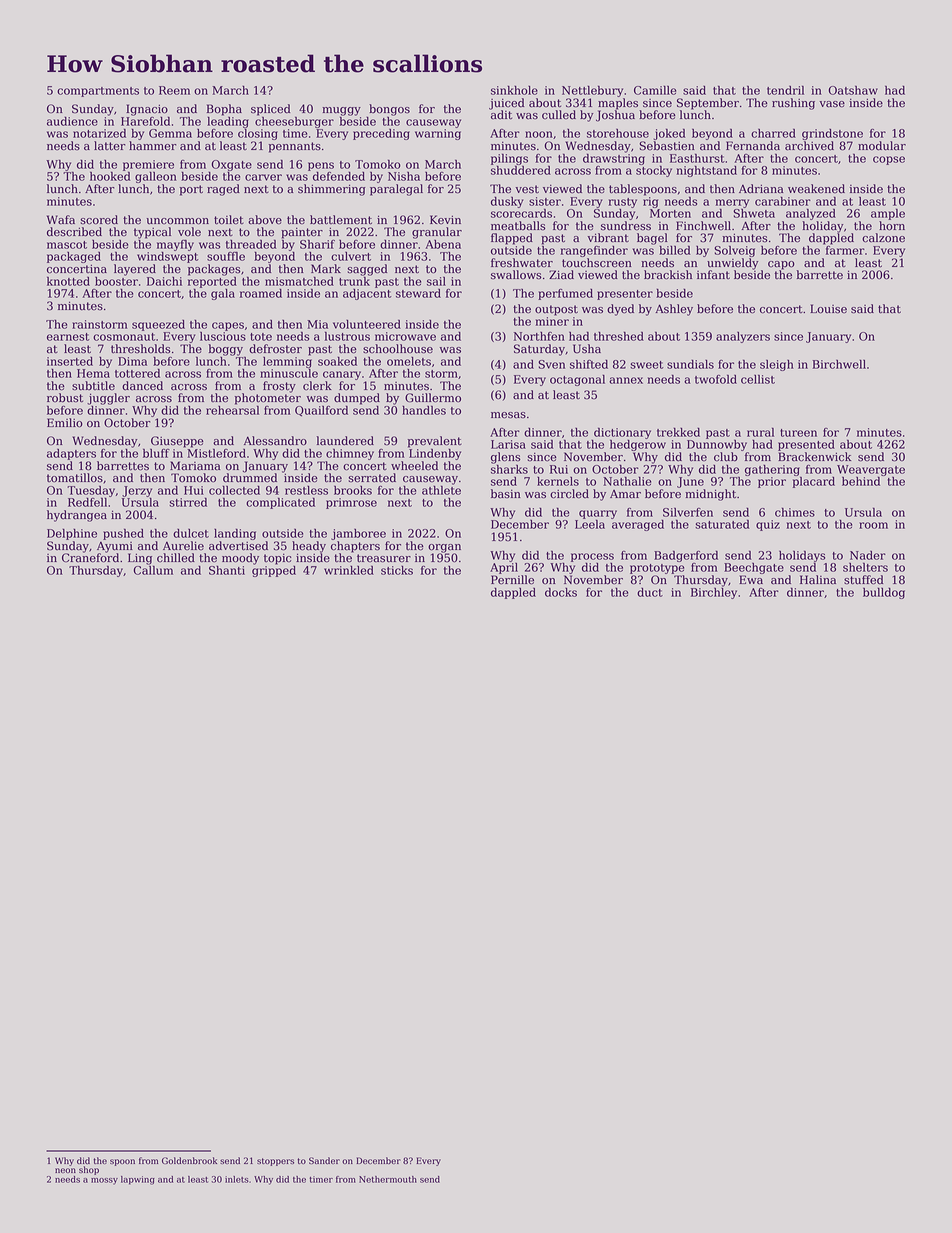 Image resolution: width=952 pixels, height=1233 pixels. I want to click on Nethermouth, so click(388, 1179).
